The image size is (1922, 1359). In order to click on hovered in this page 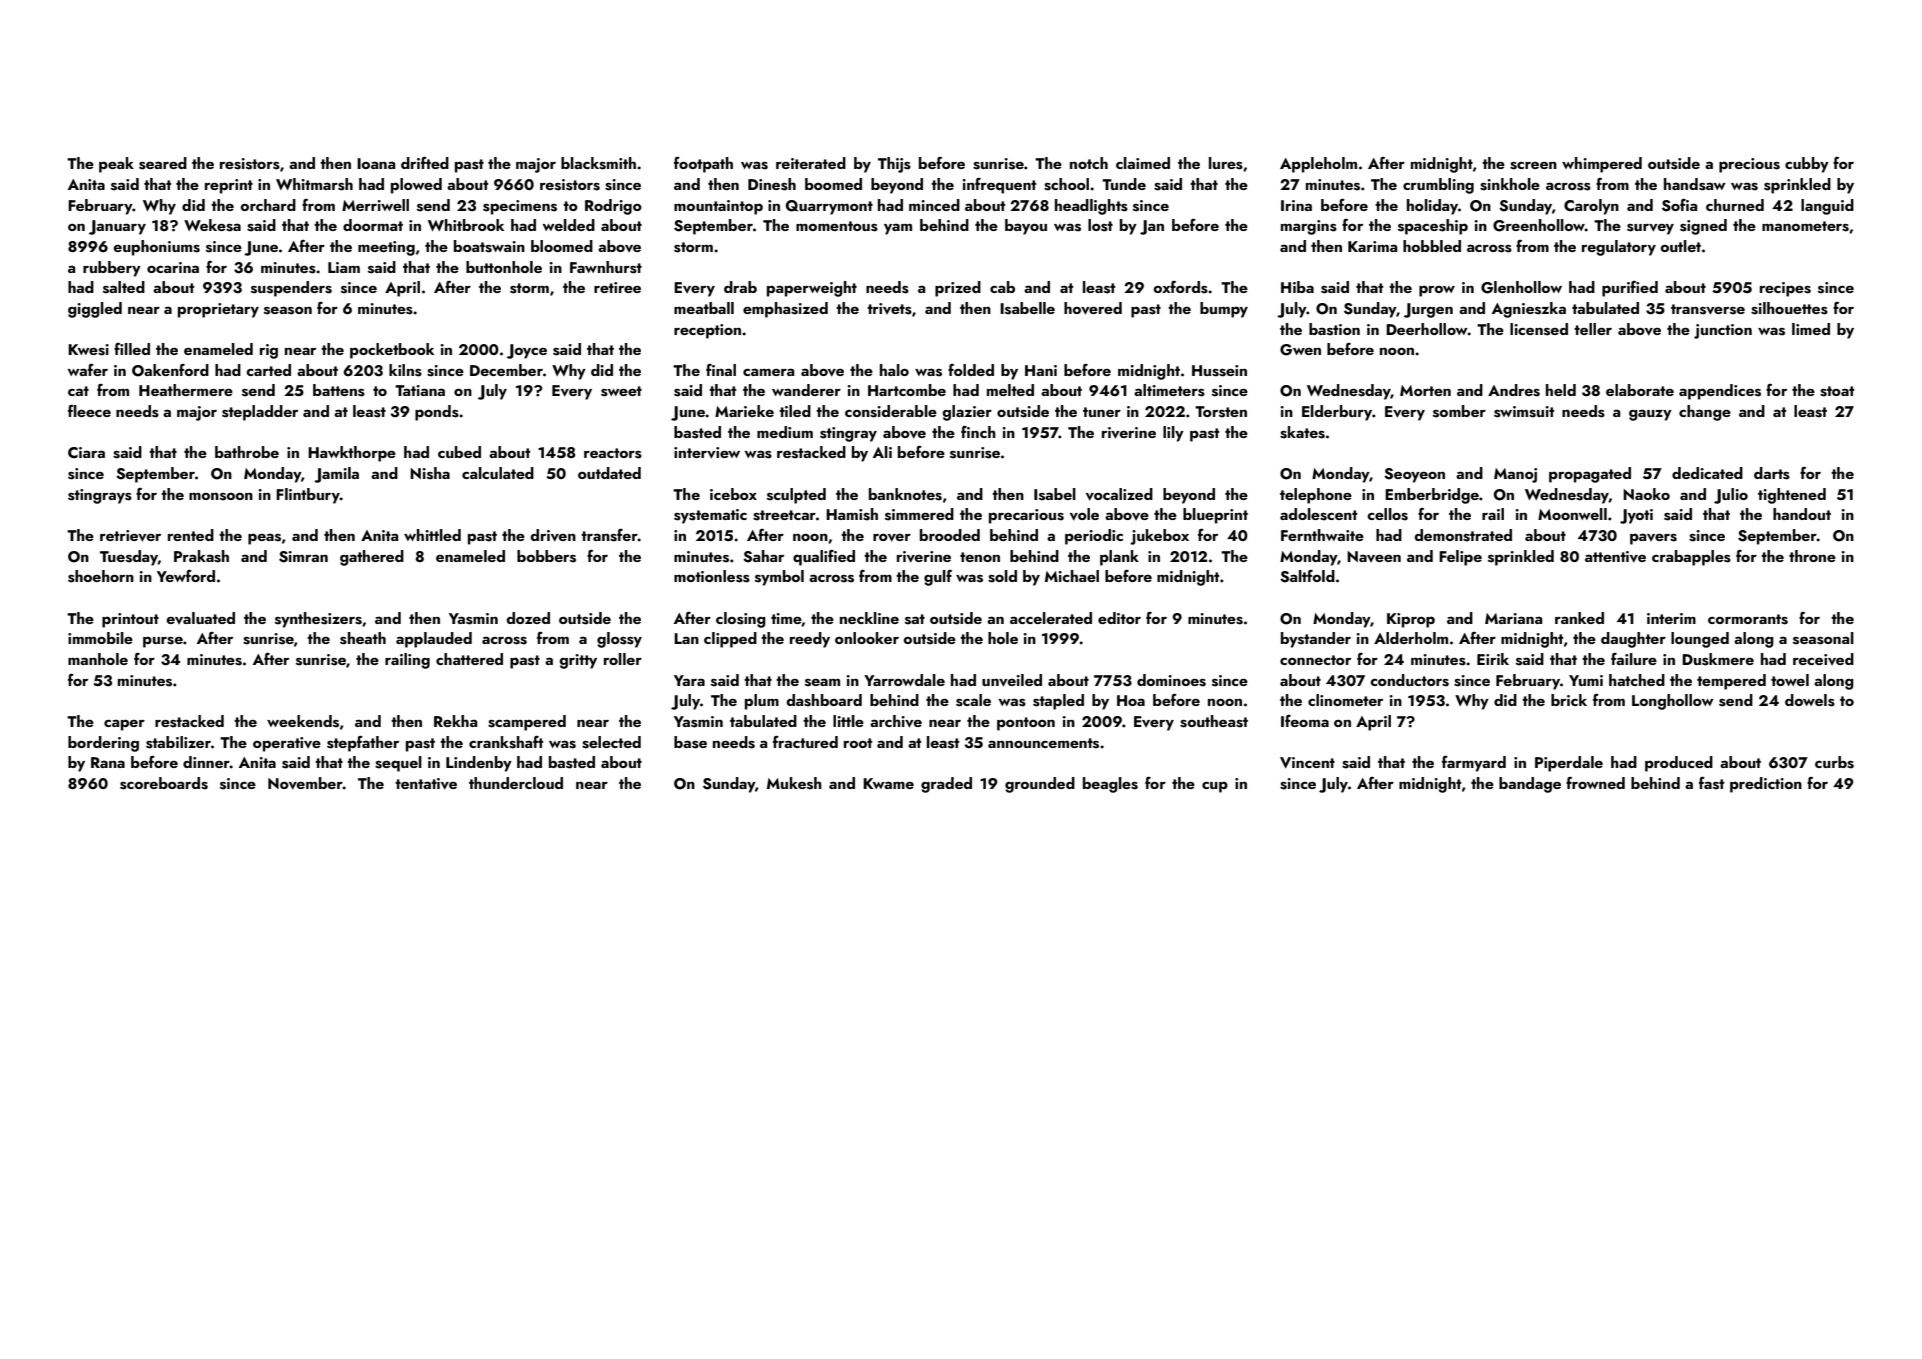, I will do `click(1093, 308)`.
